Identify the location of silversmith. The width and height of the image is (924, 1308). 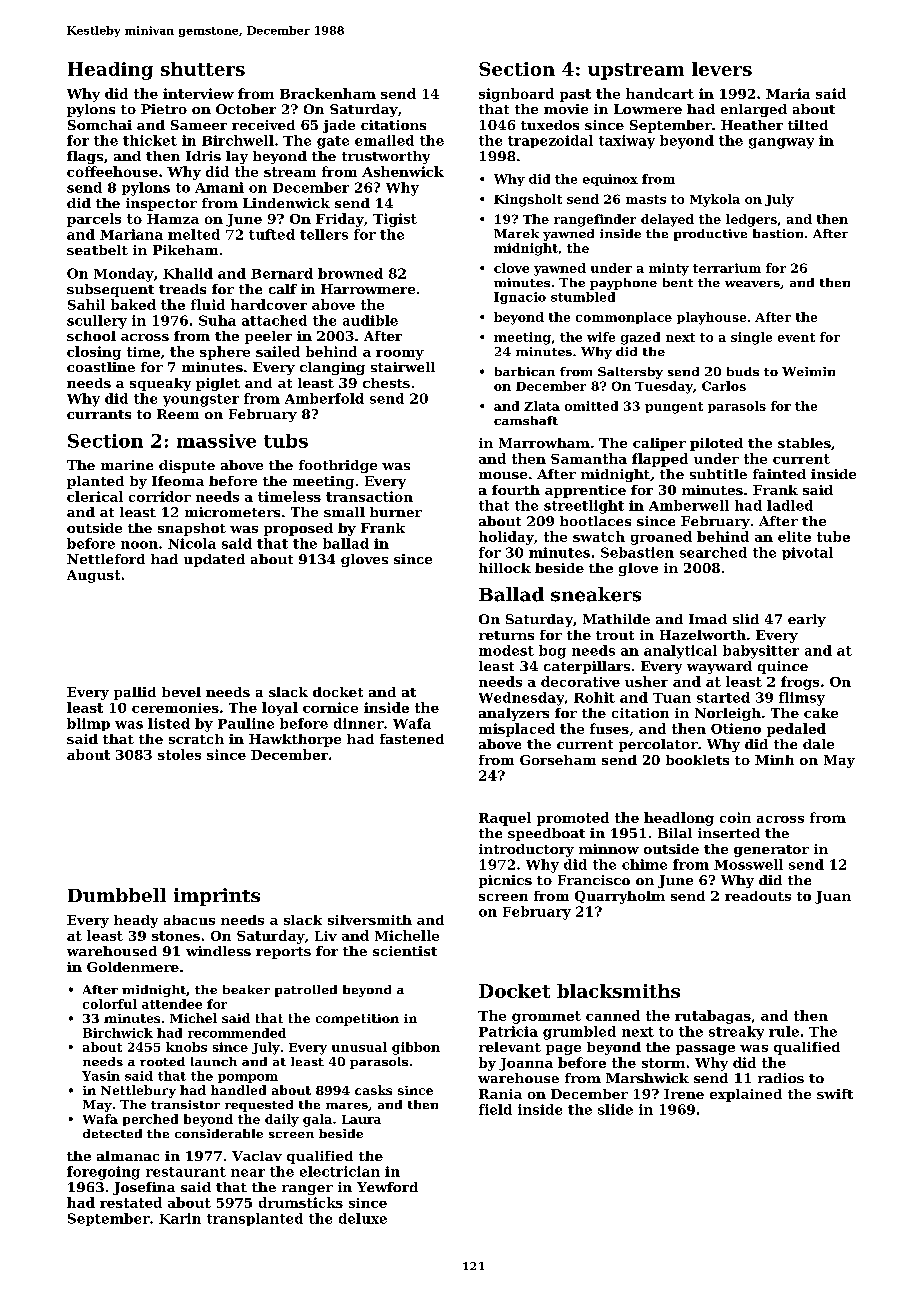
(370, 920).
